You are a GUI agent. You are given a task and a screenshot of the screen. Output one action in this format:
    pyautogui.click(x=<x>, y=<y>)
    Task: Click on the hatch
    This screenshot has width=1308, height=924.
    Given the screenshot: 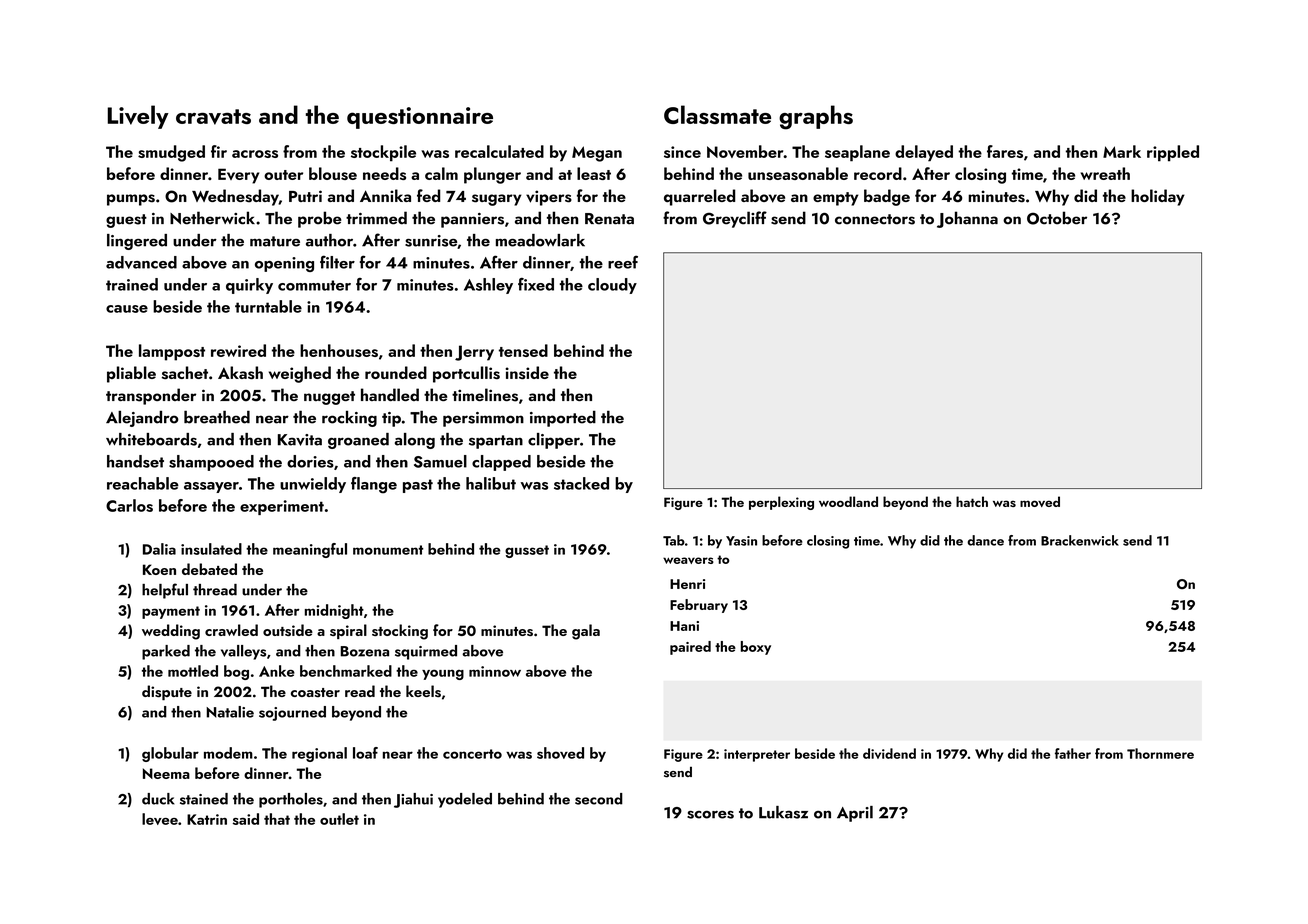 What is the action you would take?
    pyautogui.click(x=972, y=501)
